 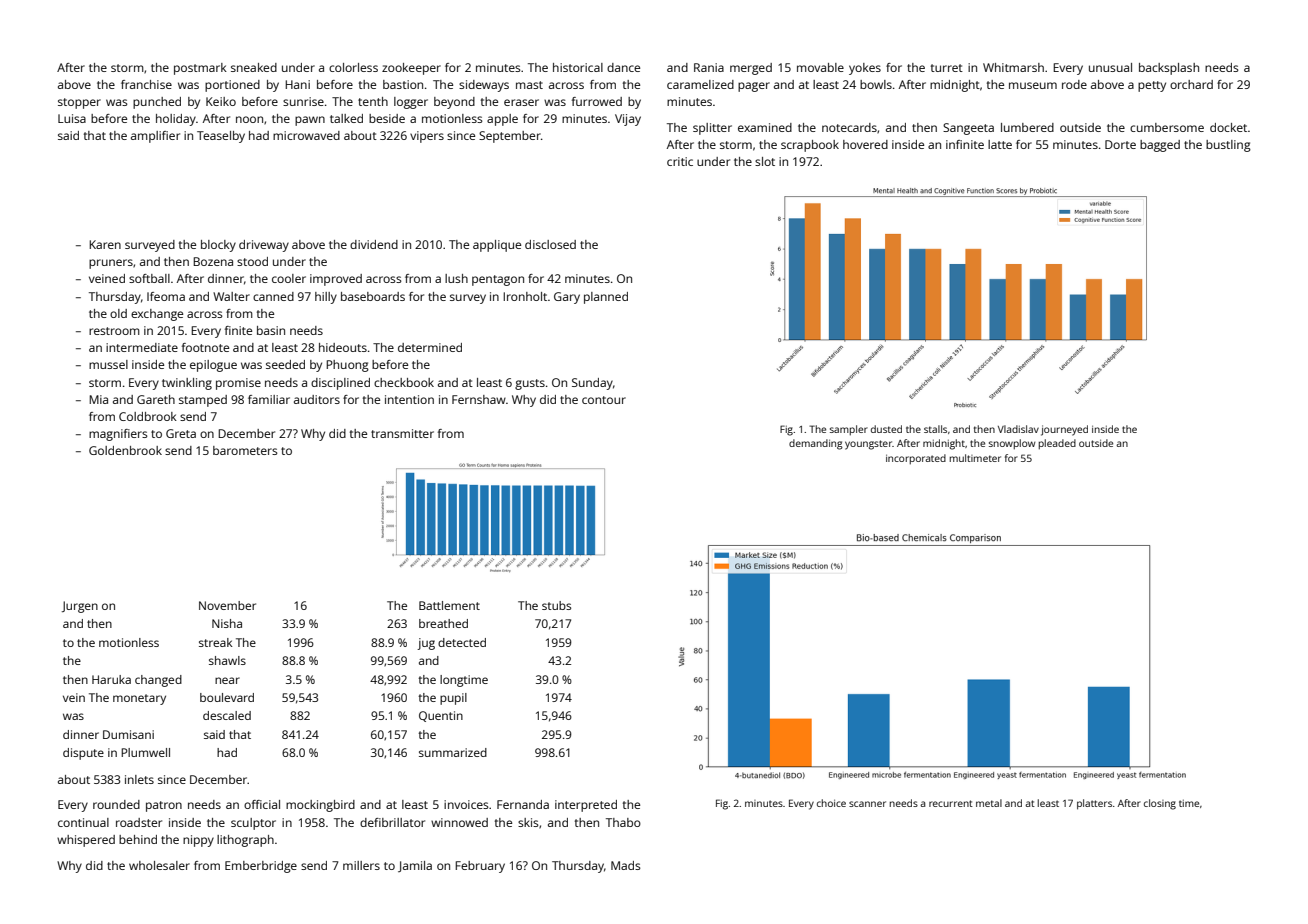 What do you see at coordinates (72, 118) in the image?
I see `Luisa` at bounding box center [72, 118].
